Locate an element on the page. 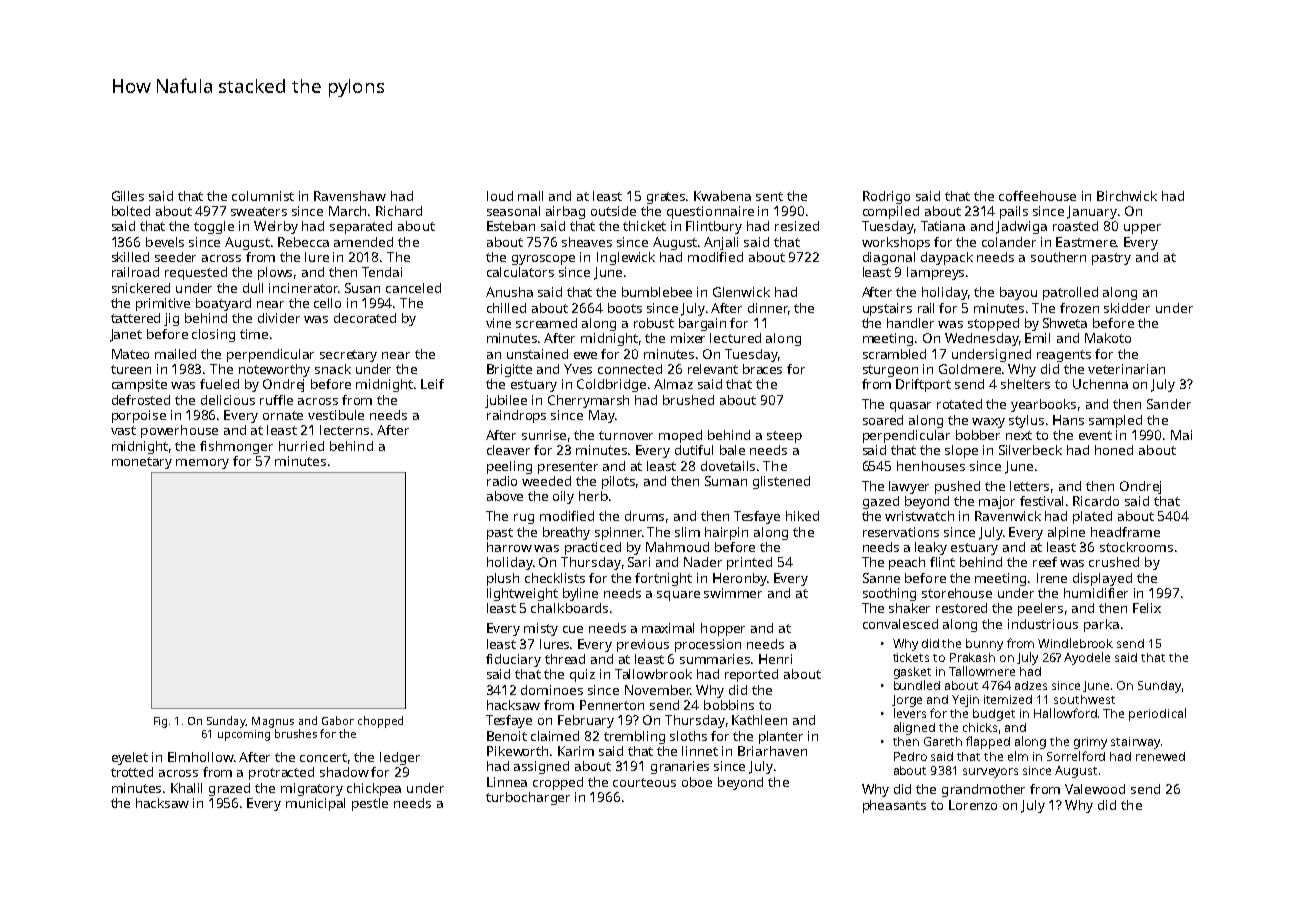 The image size is (1308, 924). raindrops is located at coordinates (516, 416).
